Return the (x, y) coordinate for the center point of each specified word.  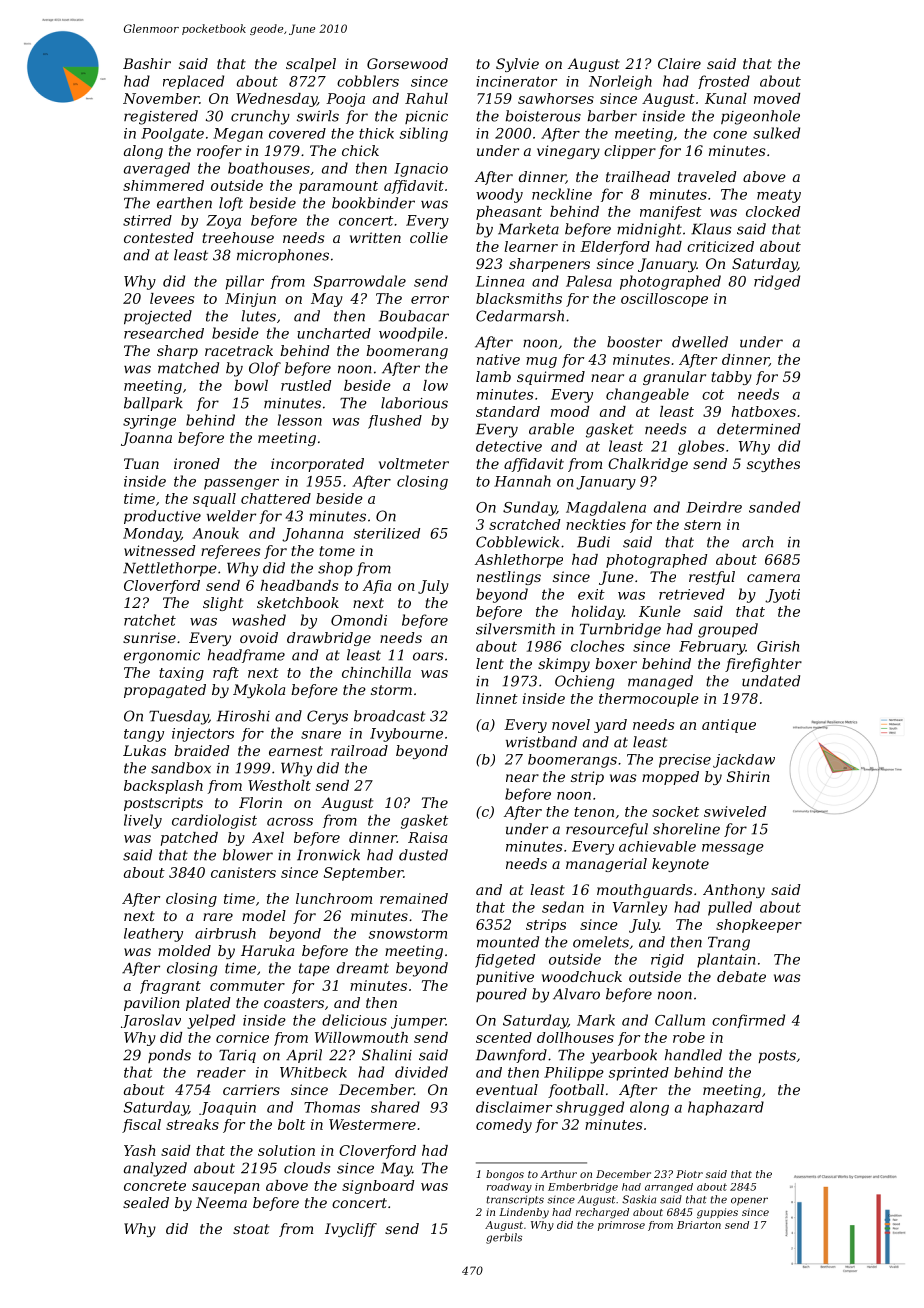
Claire (679, 63)
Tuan (141, 463)
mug (541, 362)
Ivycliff (351, 1230)
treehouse (238, 237)
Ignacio (421, 170)
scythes (773, 465)
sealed (146, 1202)
